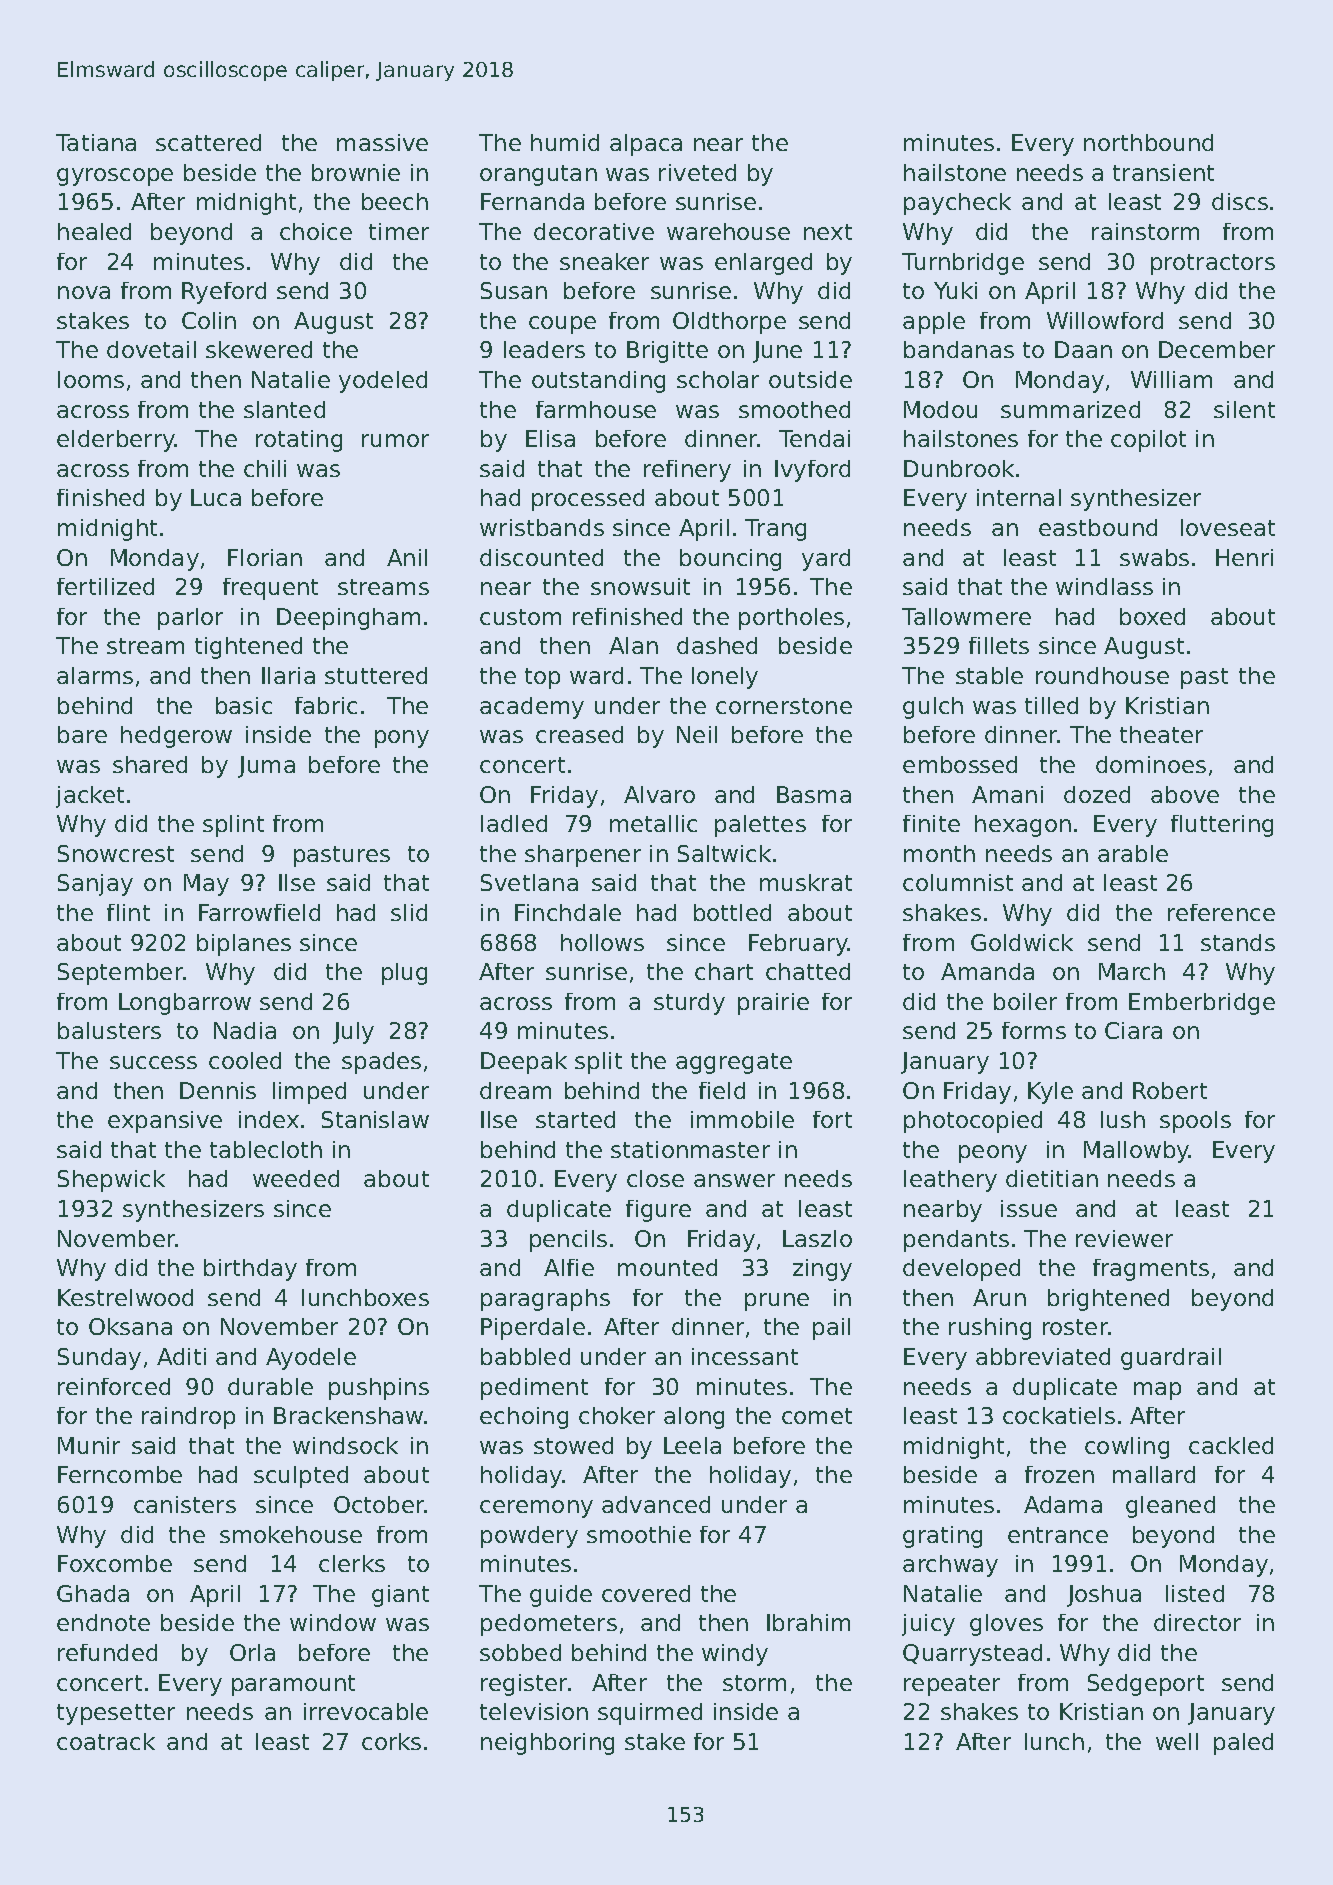 The image size is (1333, 1885). What do you see at coordinates (1051, 705) in the document?
I see `tilled` at bounding box center [1051, 705].
